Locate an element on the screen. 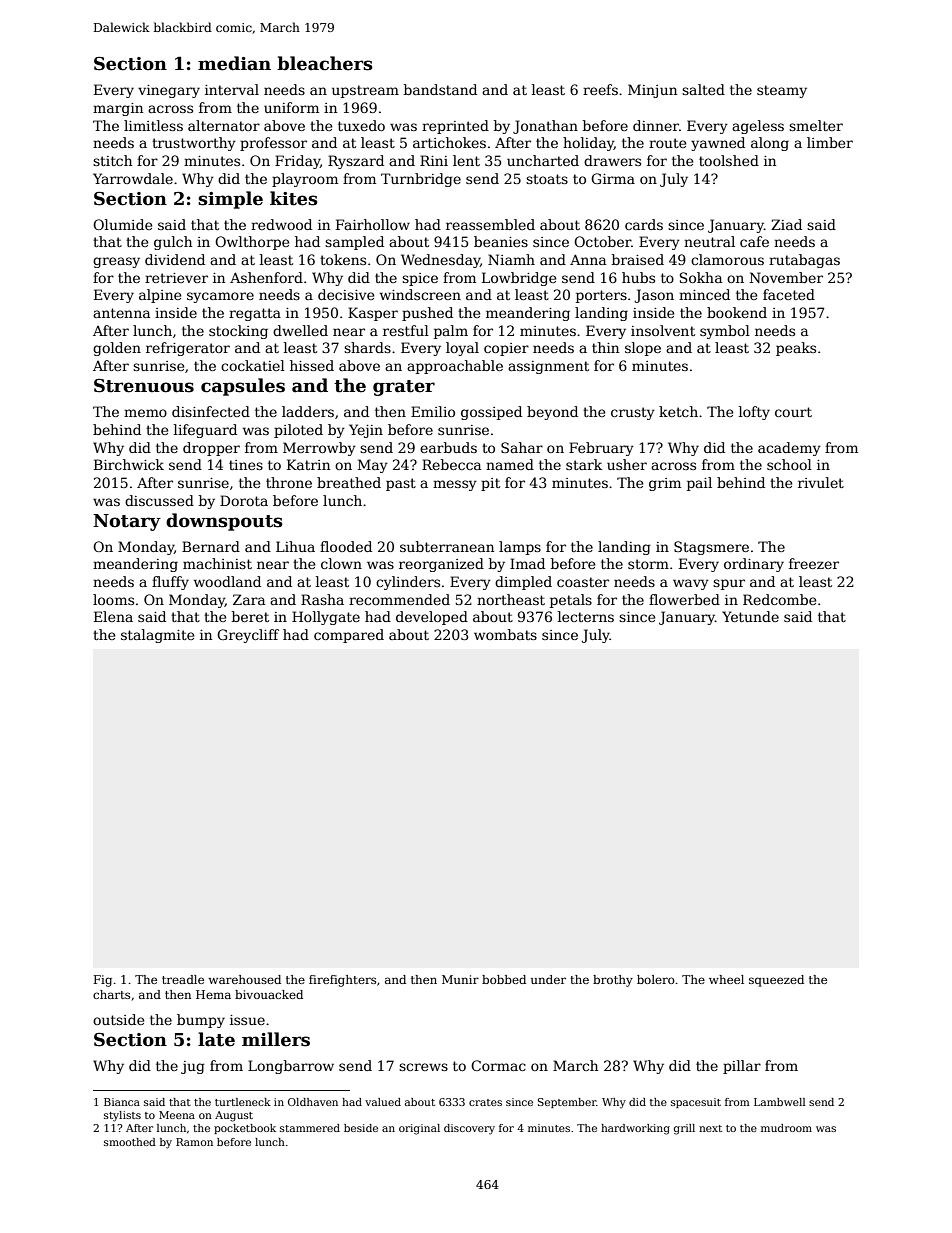 The width and height of the screenshot is (952, 1233). median is located at coordinates (234, 63).
